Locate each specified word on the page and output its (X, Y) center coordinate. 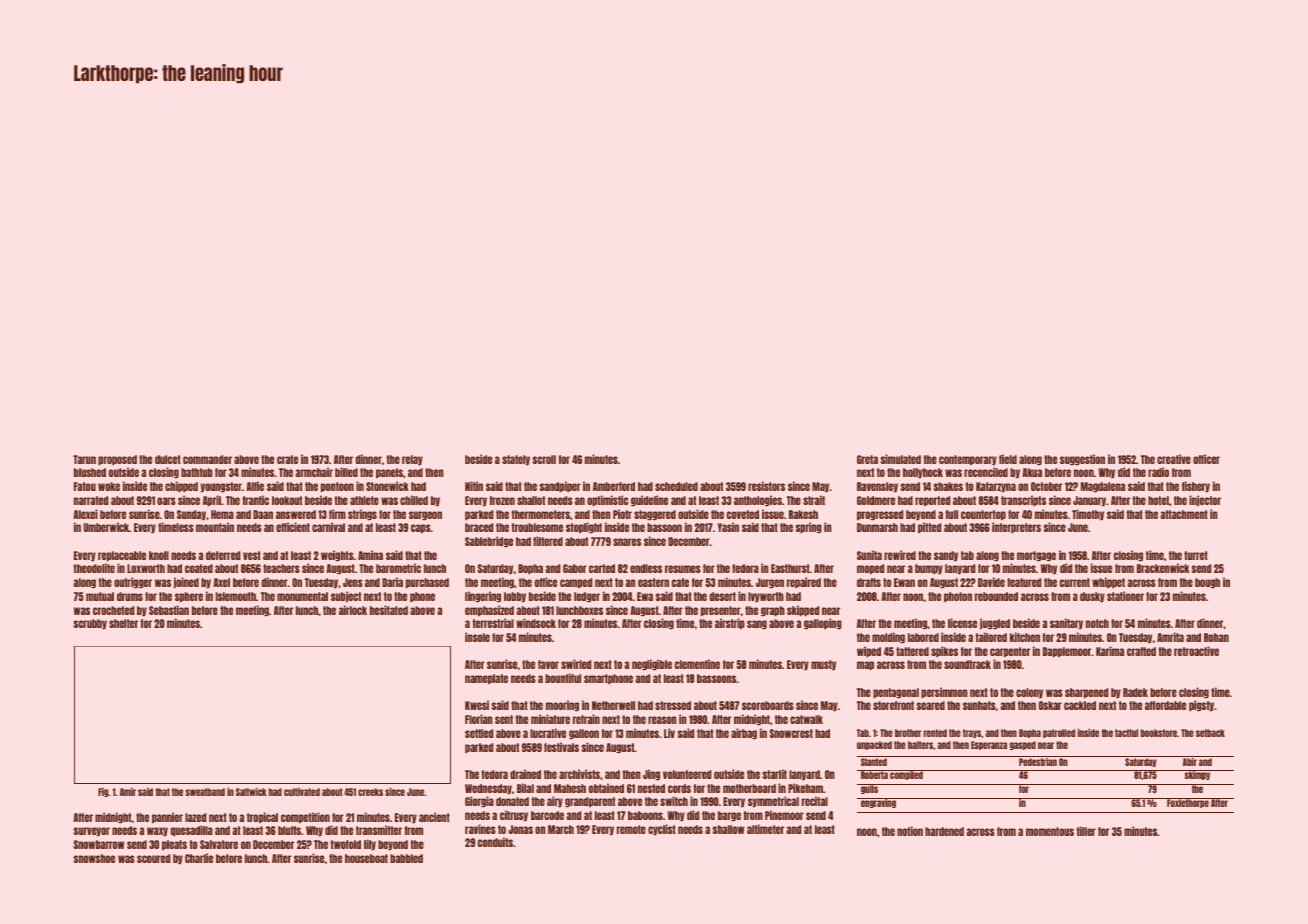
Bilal (525, 788)
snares (627, 542)
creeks (370, 792)
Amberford (614, 486)
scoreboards (768, 705)
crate (287, 459)
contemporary (968, 460)
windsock (536, 623)
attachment (1184, 514)
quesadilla (192, 830)
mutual (100, 596)
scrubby (90, 624)
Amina (370, 555)
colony (1029, 693)
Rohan (1216, 637)
